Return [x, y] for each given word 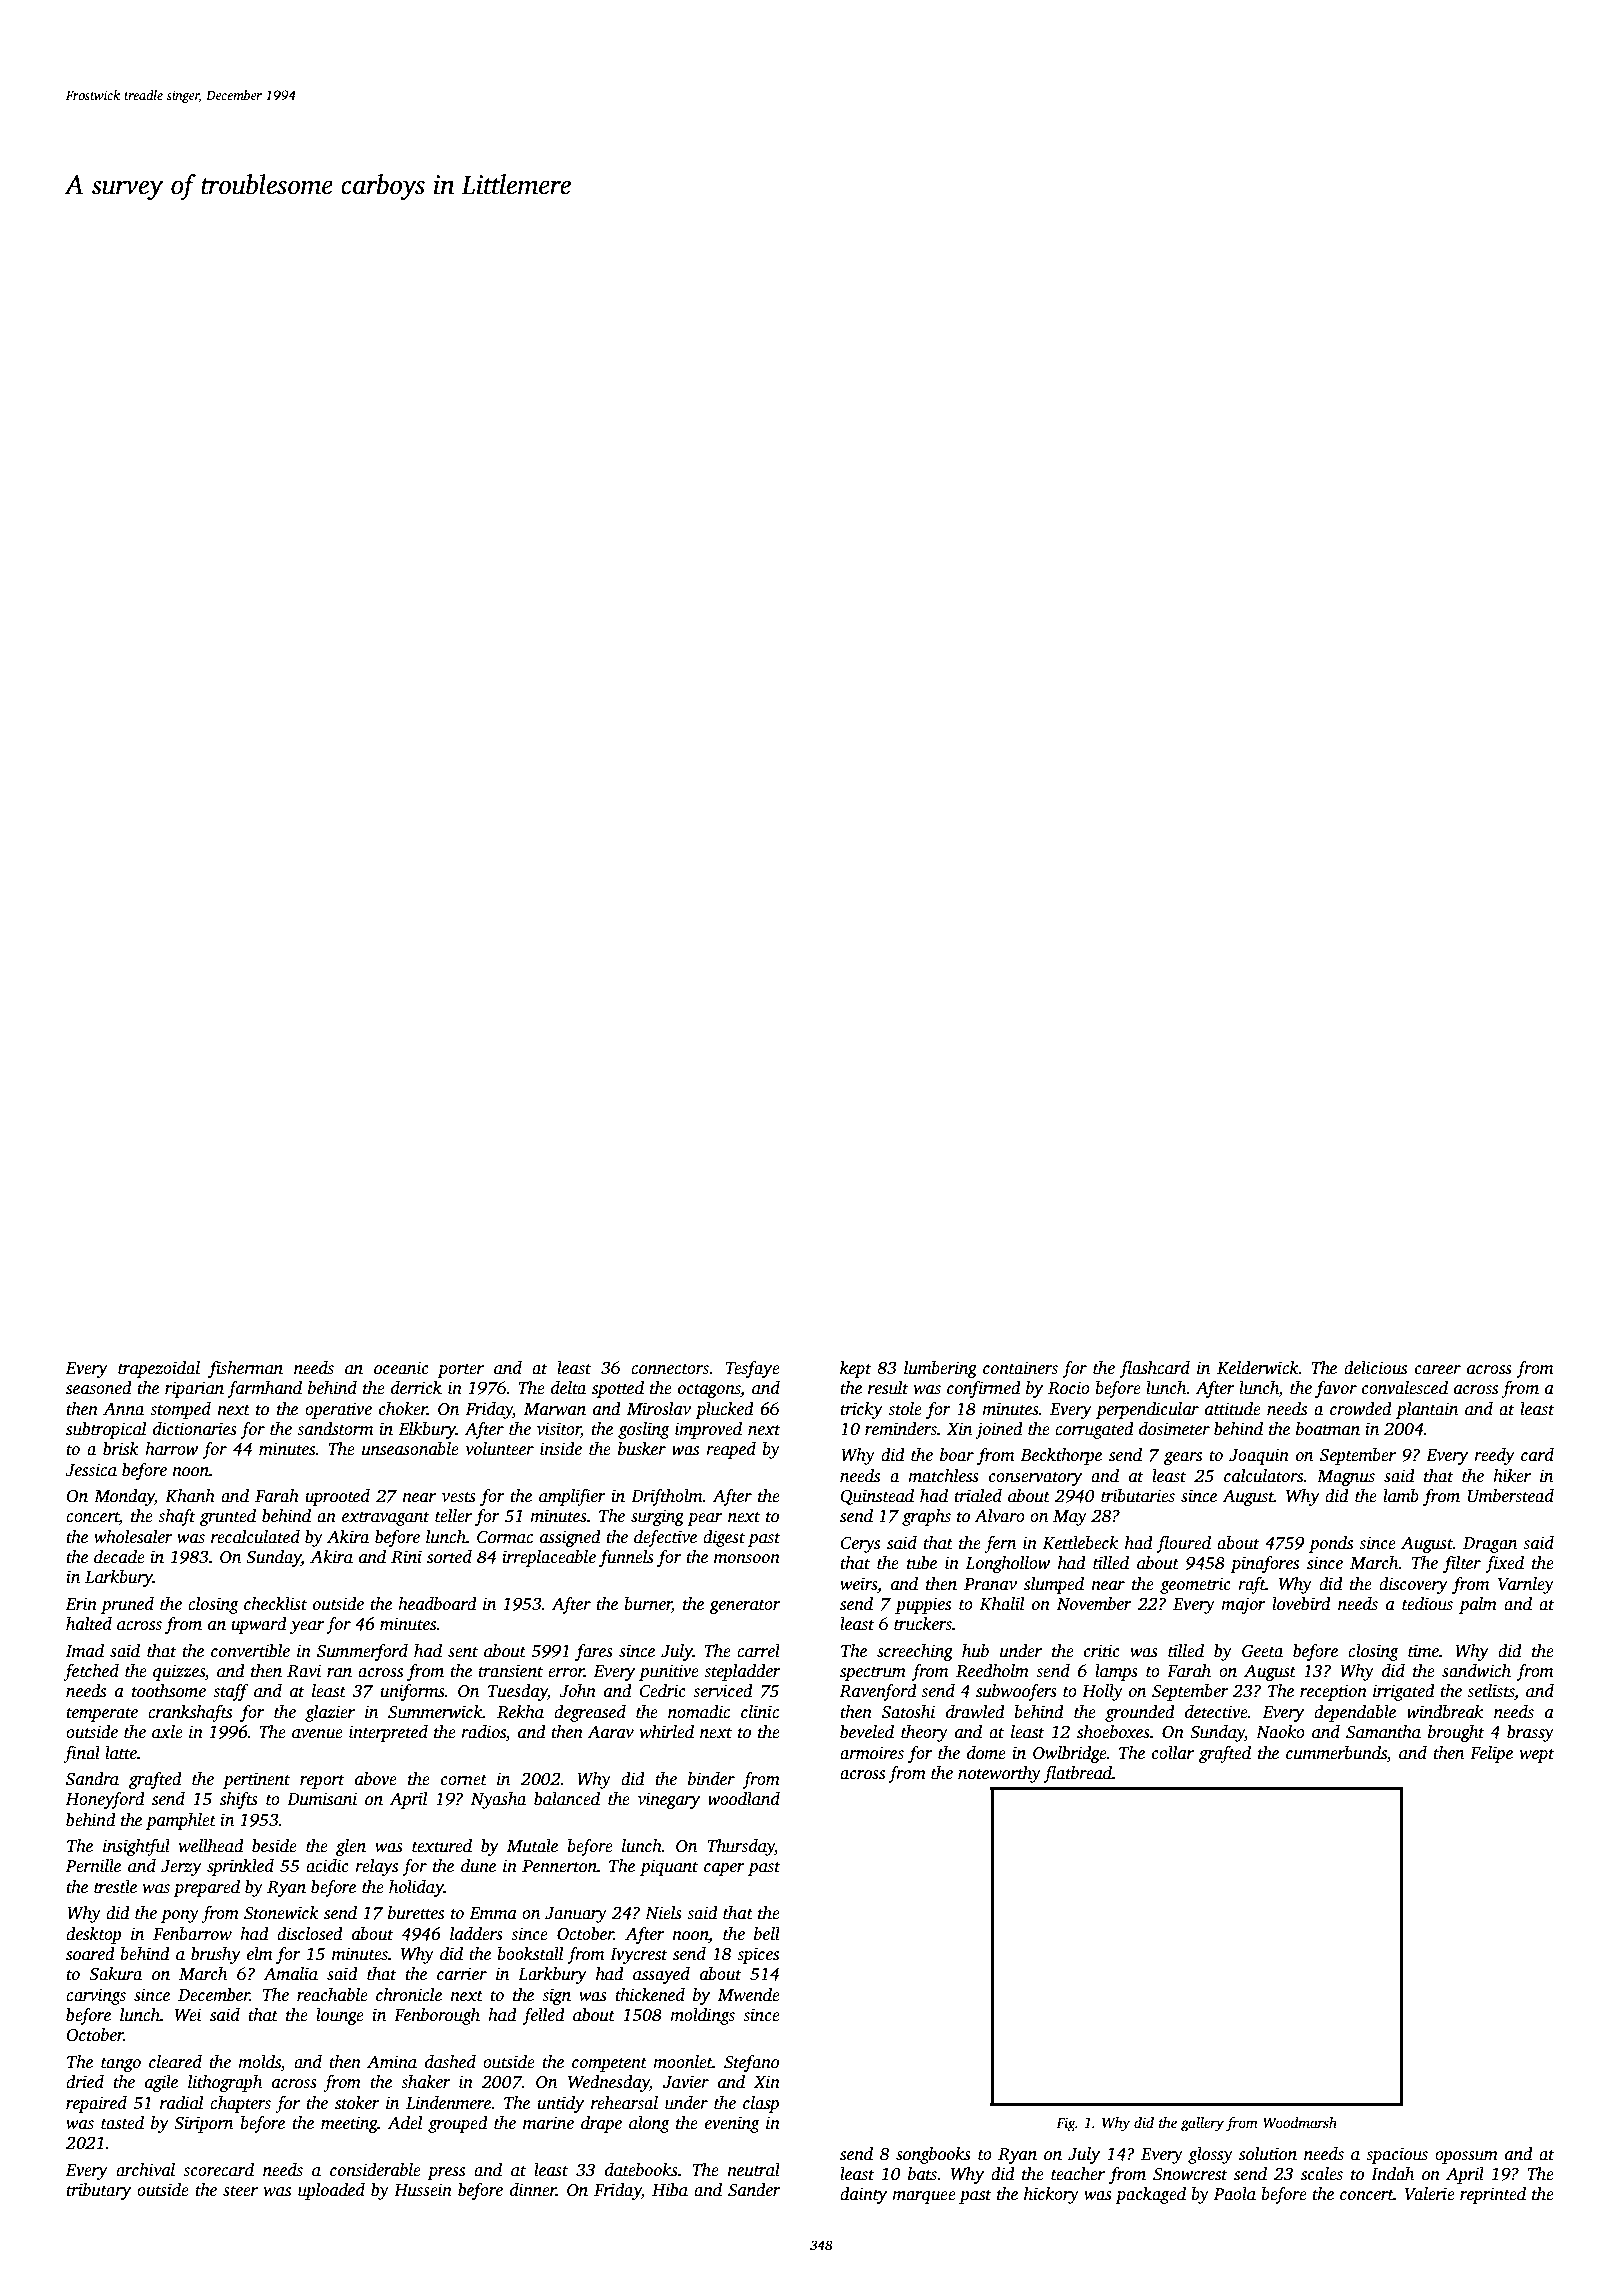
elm [259, 1954]
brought [1456, 1733]
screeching [915, 1652]
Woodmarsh [1300, 2122]
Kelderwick [1258, 1368]
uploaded [331, 2191]
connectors [670, 1369]
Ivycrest [639, 1956]
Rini [406, 1557]
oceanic [401, 1368]
